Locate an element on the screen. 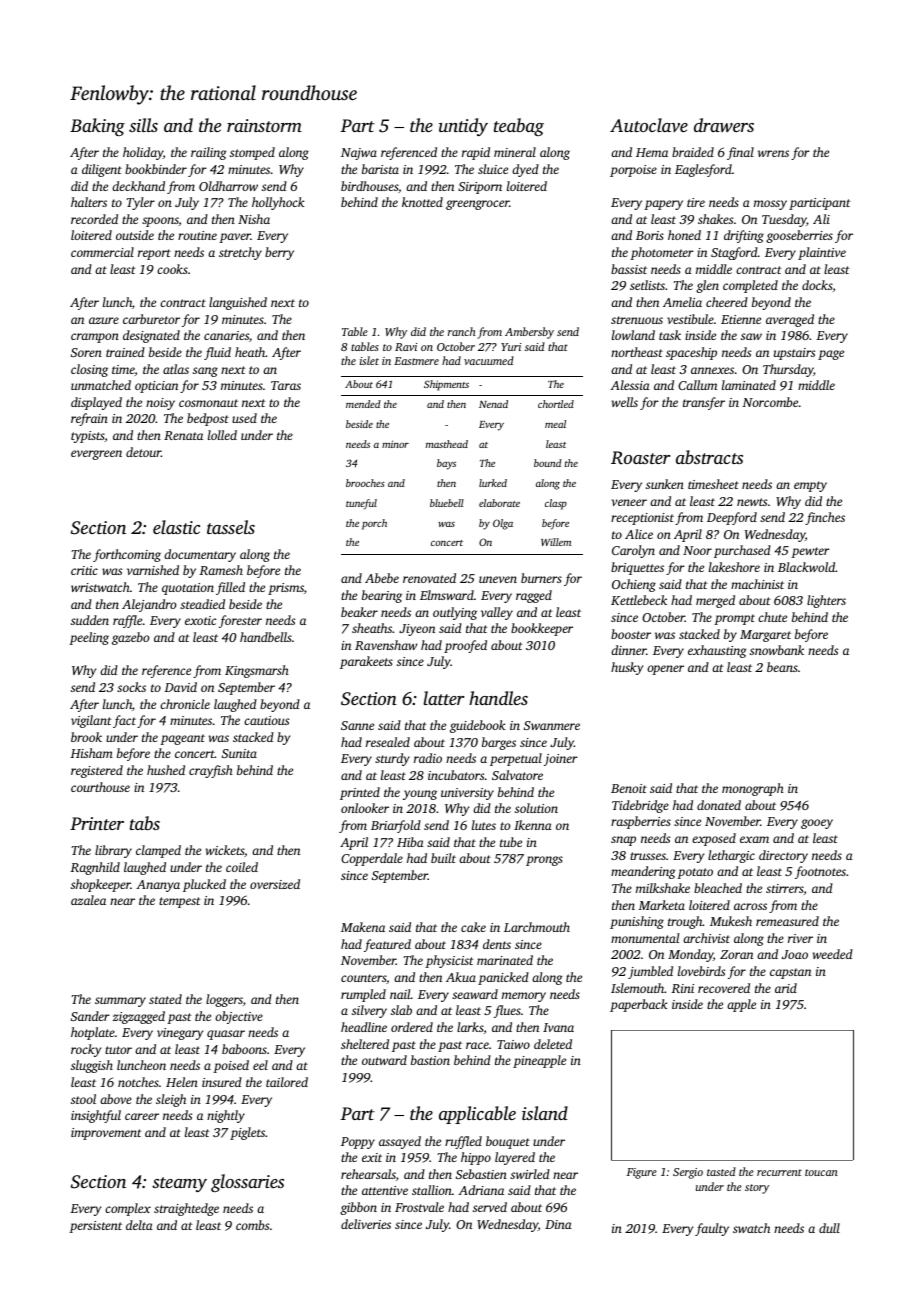  deliveries is located at coordinates (366, 1224).
